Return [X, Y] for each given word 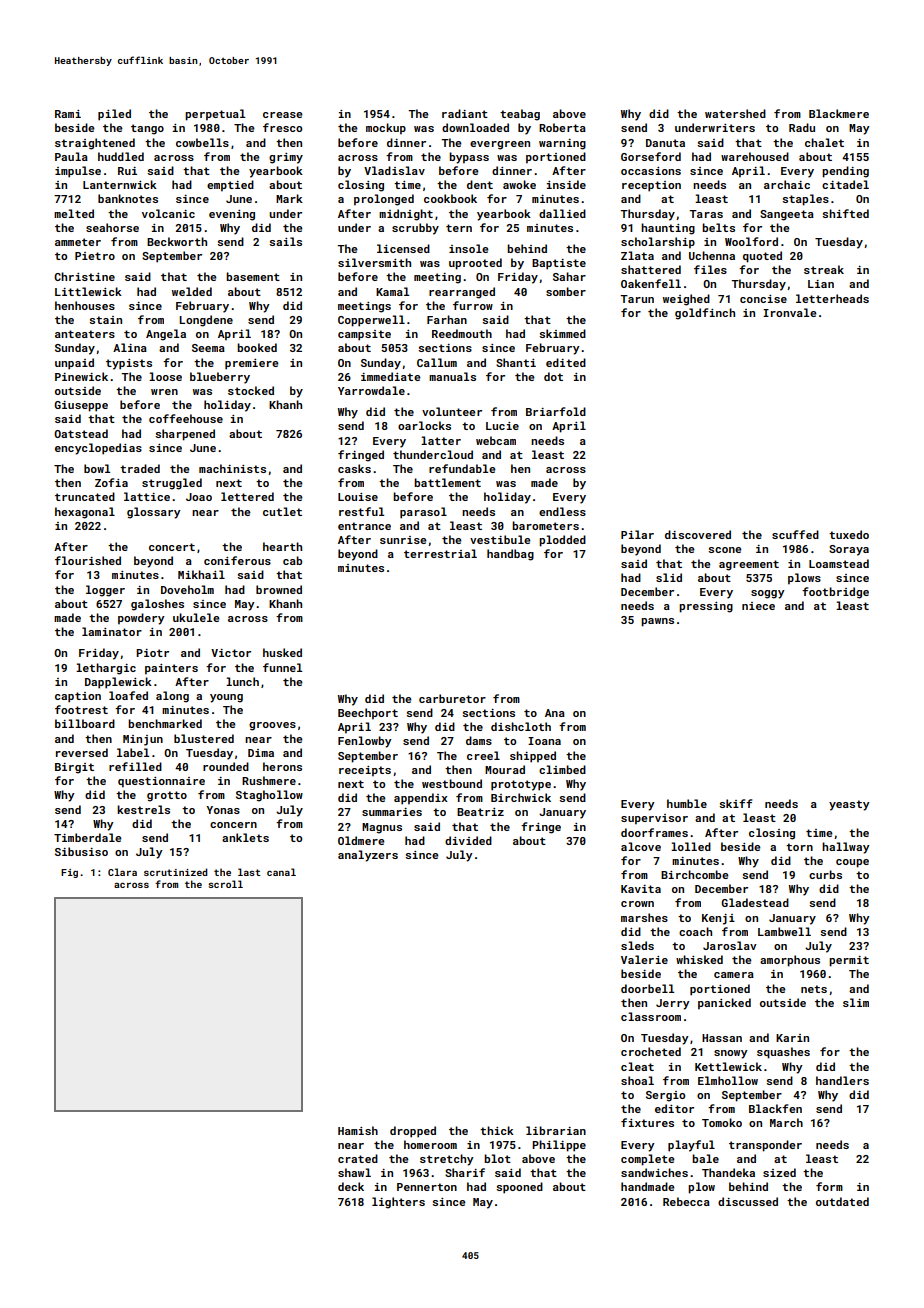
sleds [637, 945]
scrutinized [176, 872]
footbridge [835, 593]
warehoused [755, 156]
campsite [364, 335]
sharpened [185, 435]
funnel [282, 667]
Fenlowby [365, 742]
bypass [469, 158]
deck [351, 1186]
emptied [230, 186]
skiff [735, 803]
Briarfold [556, 411]
